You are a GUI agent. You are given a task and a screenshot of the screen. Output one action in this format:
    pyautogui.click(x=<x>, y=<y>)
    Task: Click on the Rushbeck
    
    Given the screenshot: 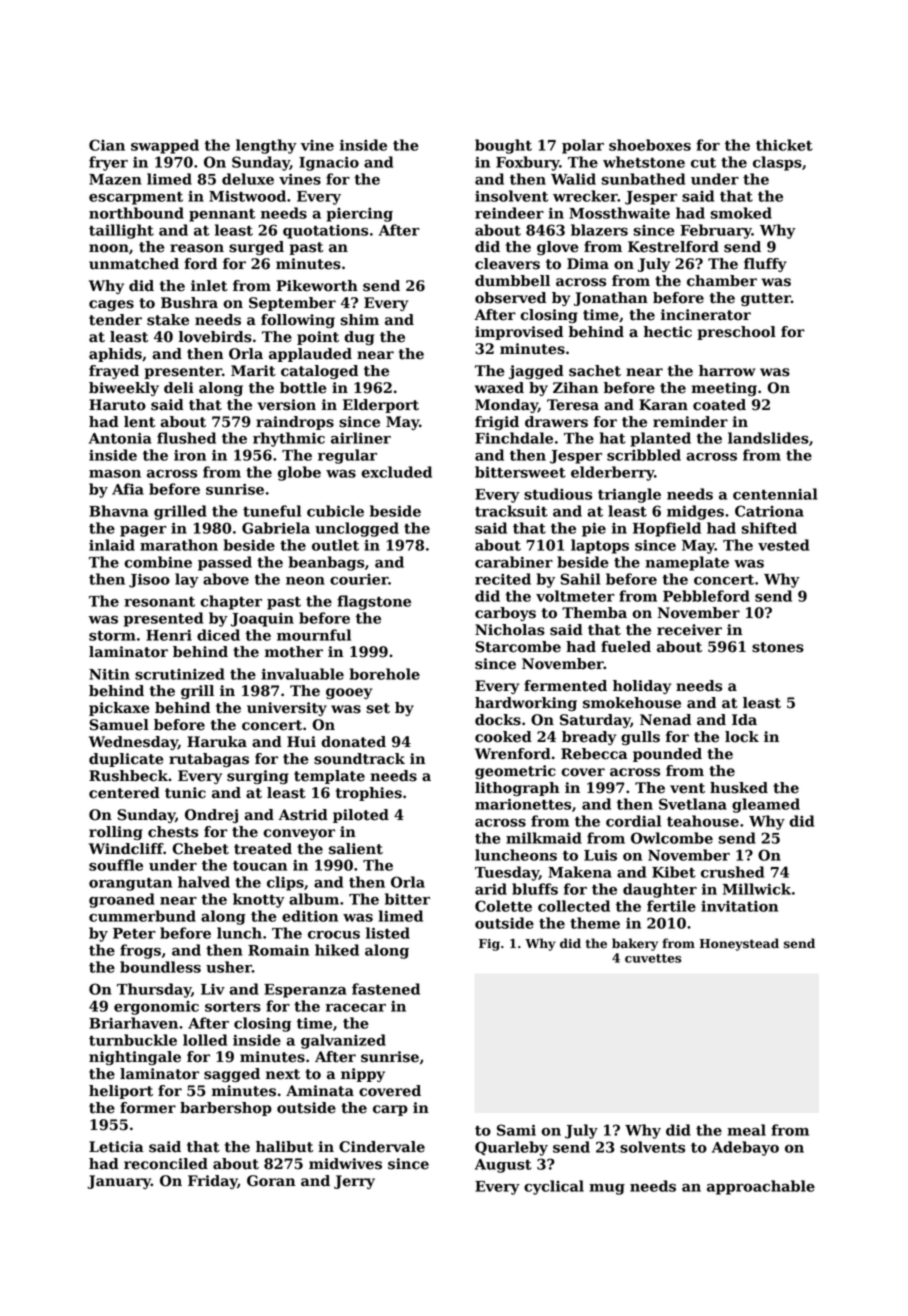 What is the action you would take?
    pyautogui.click(x=128, y=776)
